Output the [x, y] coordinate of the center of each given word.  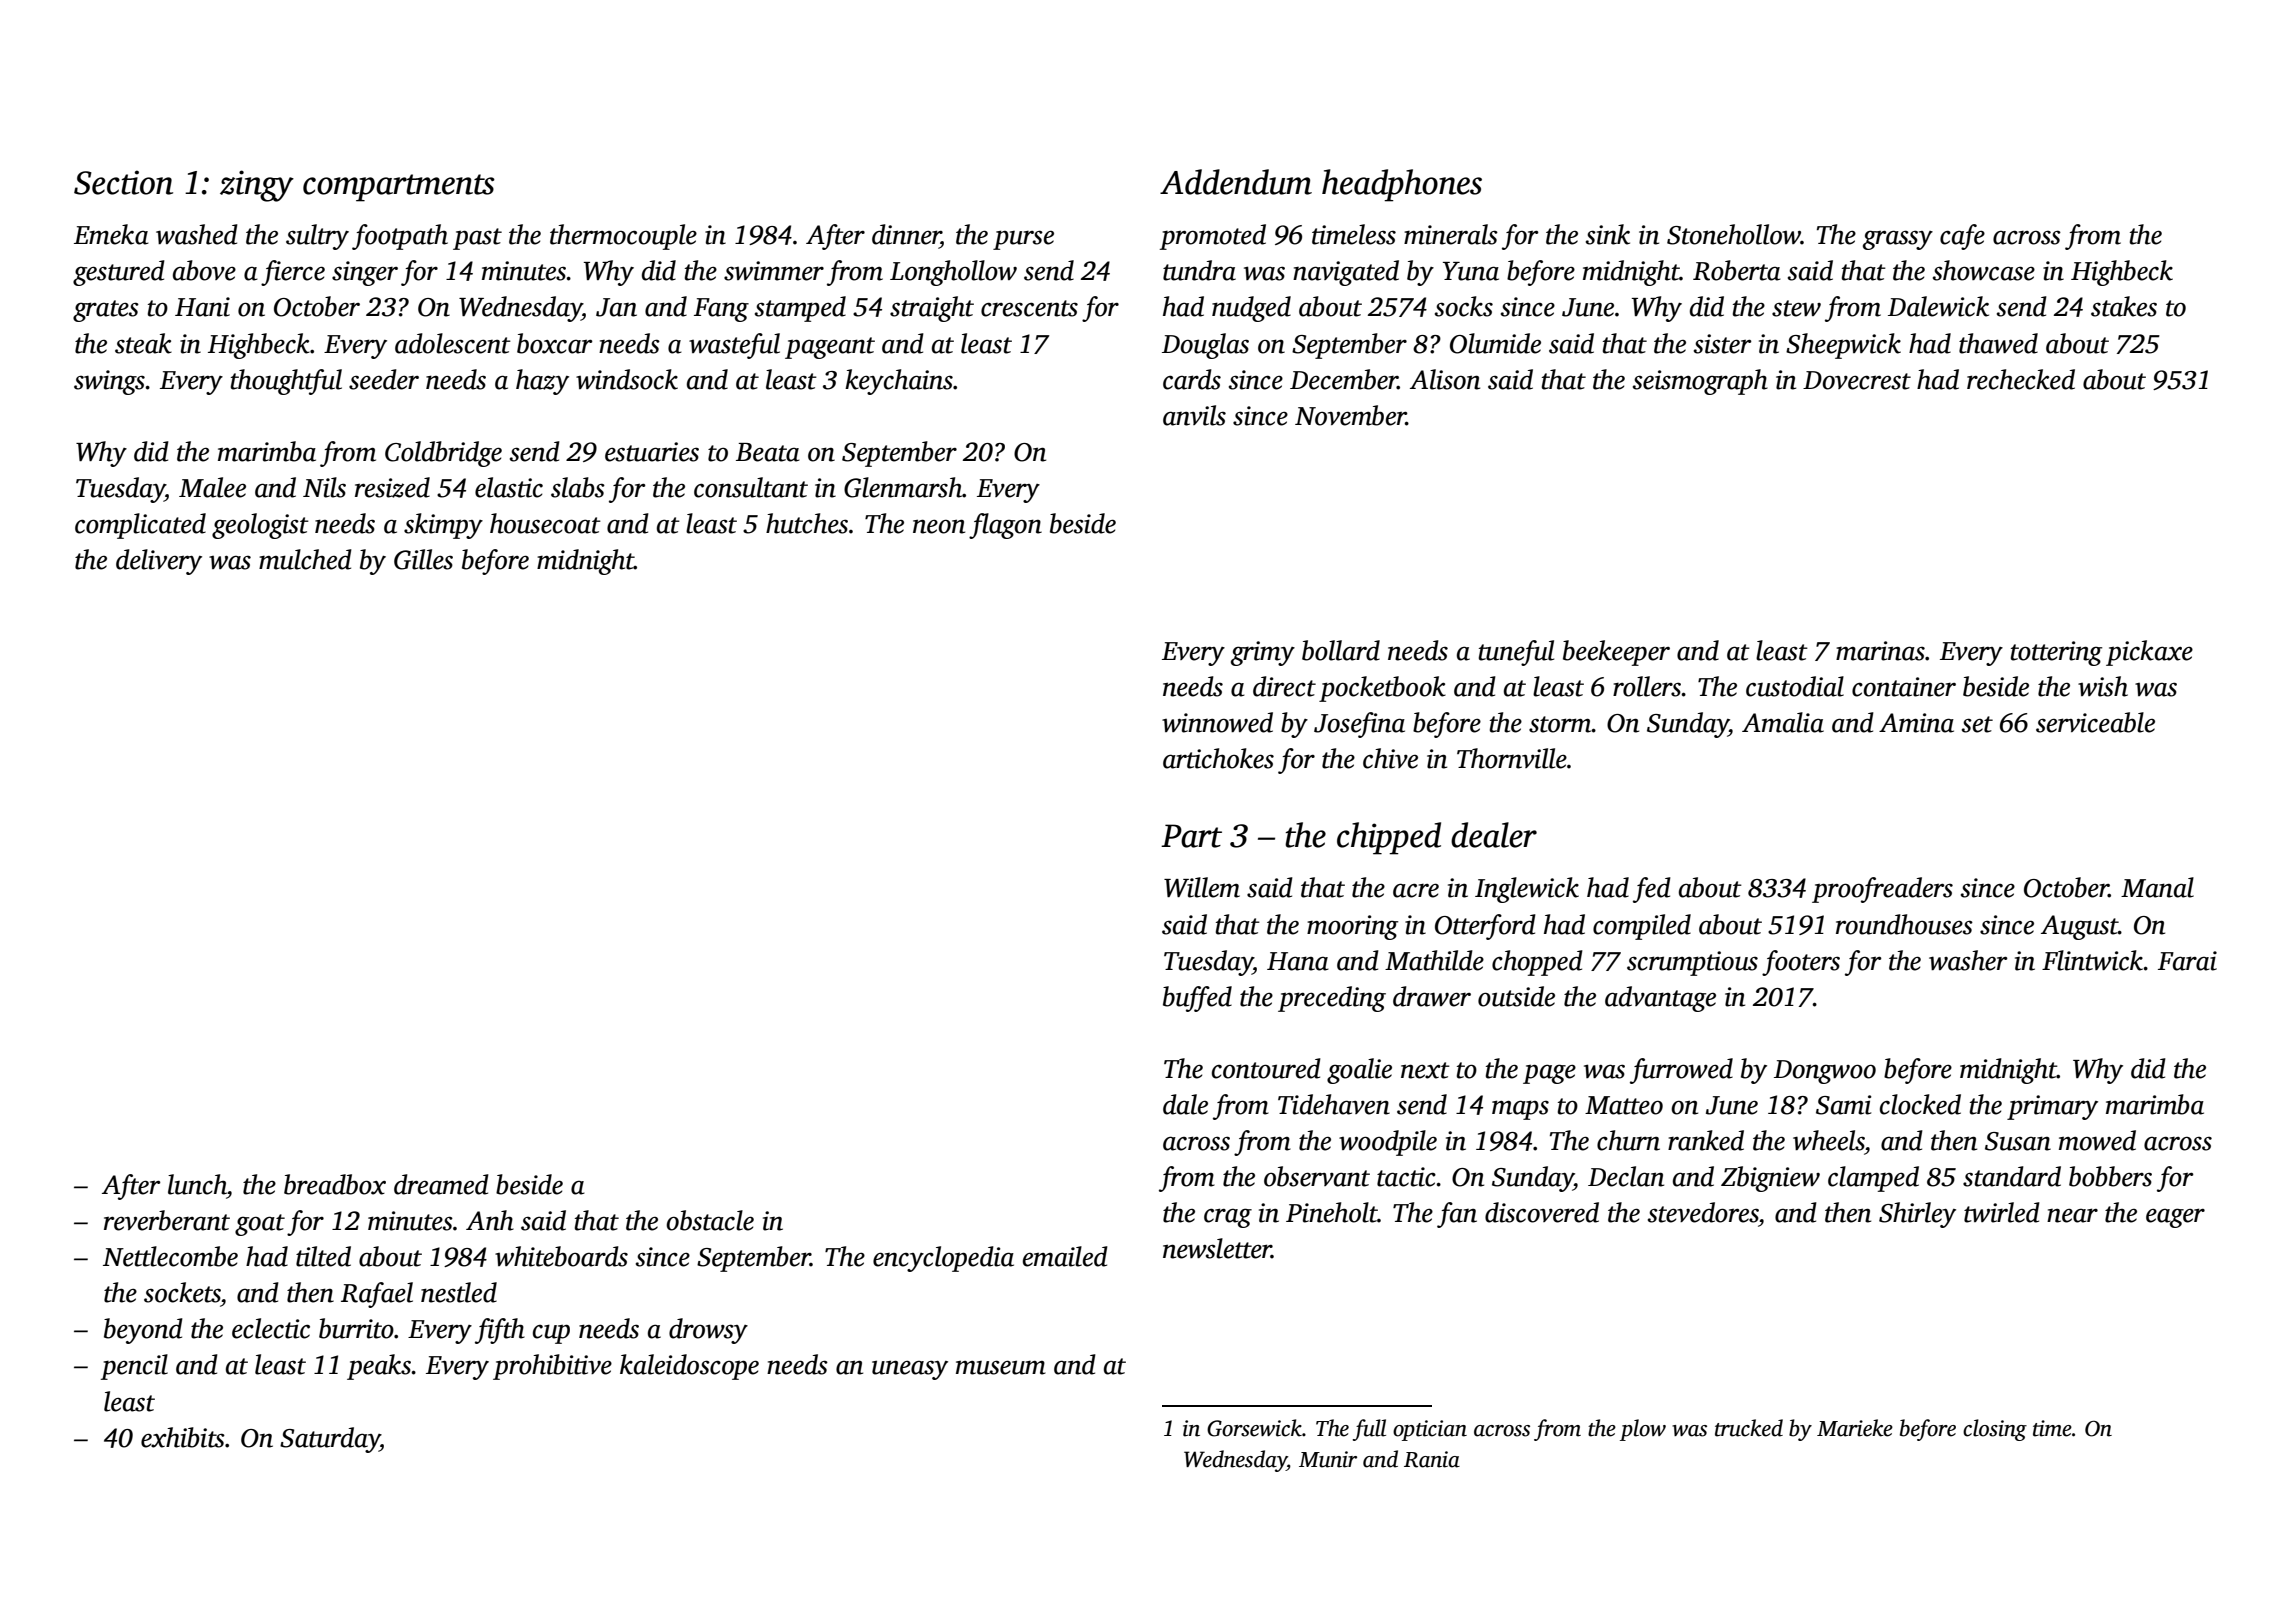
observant [1317, 1176]
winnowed [1217, 722]
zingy [257, 186]
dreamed [441, 1184]
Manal [2157, 887]
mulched [305, 559]
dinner [906, 235]
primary [2052, 1107]
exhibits [183, 1437]
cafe [1962, 237]
